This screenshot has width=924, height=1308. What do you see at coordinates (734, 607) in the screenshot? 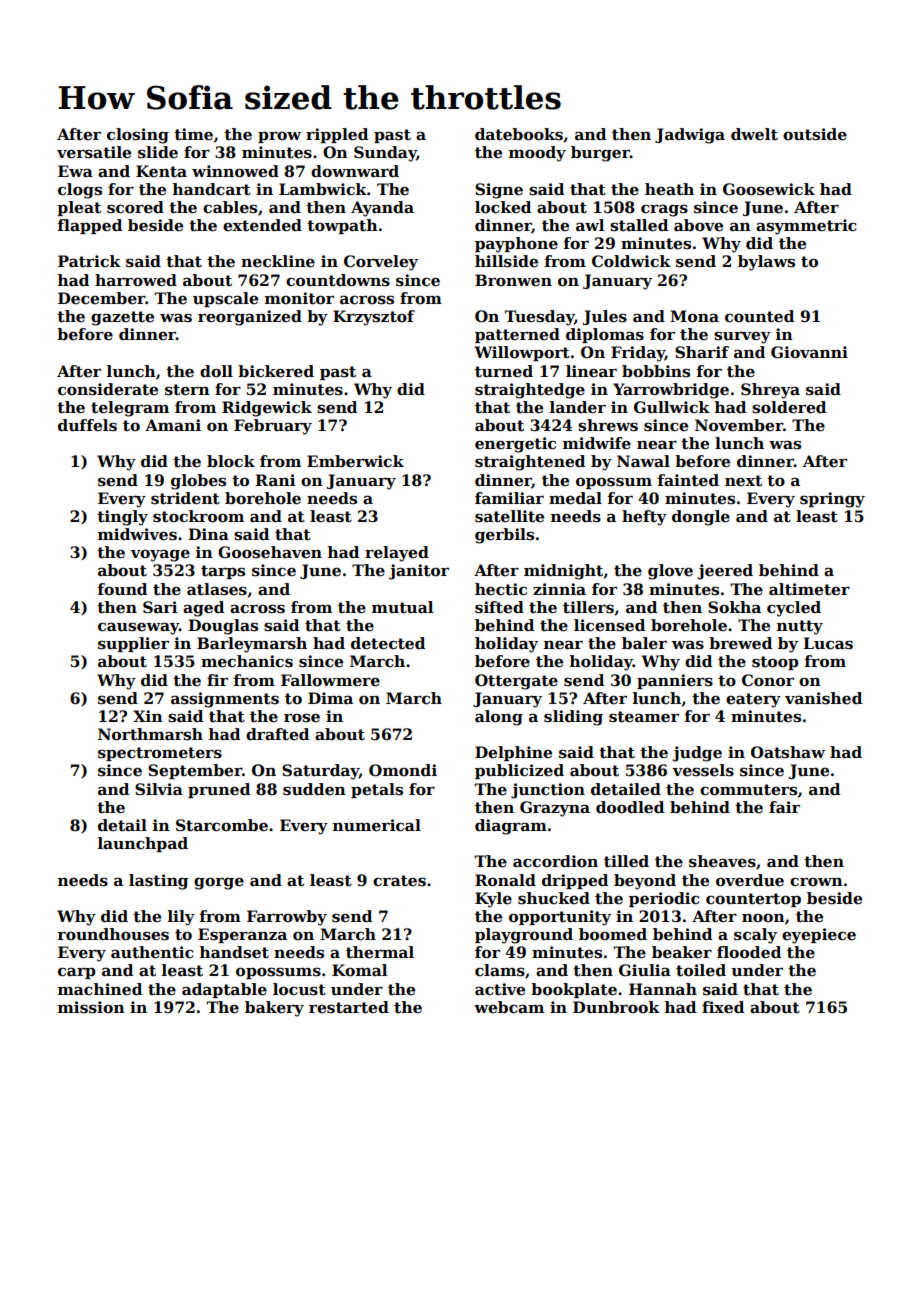
I see `Sokha` at bounding box center [734, 607].
